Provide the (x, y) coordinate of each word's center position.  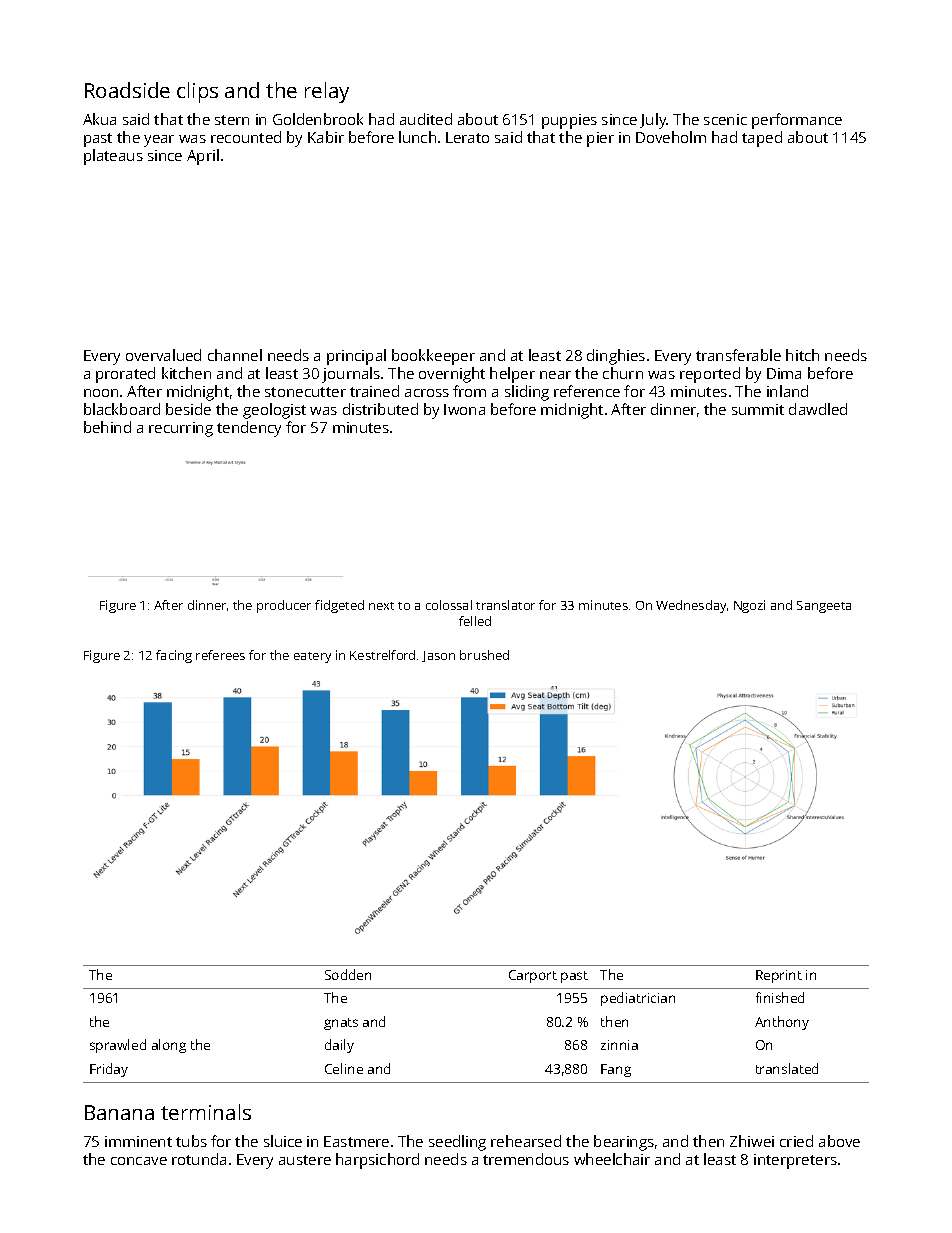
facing (174, 656)
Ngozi (749, 606)
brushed (484, 655)
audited (426, 119)
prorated (125, 375)
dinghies (616, 357)
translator (505, 605)
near (555, 375)
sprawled (118, 1046)
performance (797, 121)
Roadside (127, 90)
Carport (533, 976)
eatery (312, 657)
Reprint (779, 976)
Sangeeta (824, 607)
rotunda (199, 1159)
